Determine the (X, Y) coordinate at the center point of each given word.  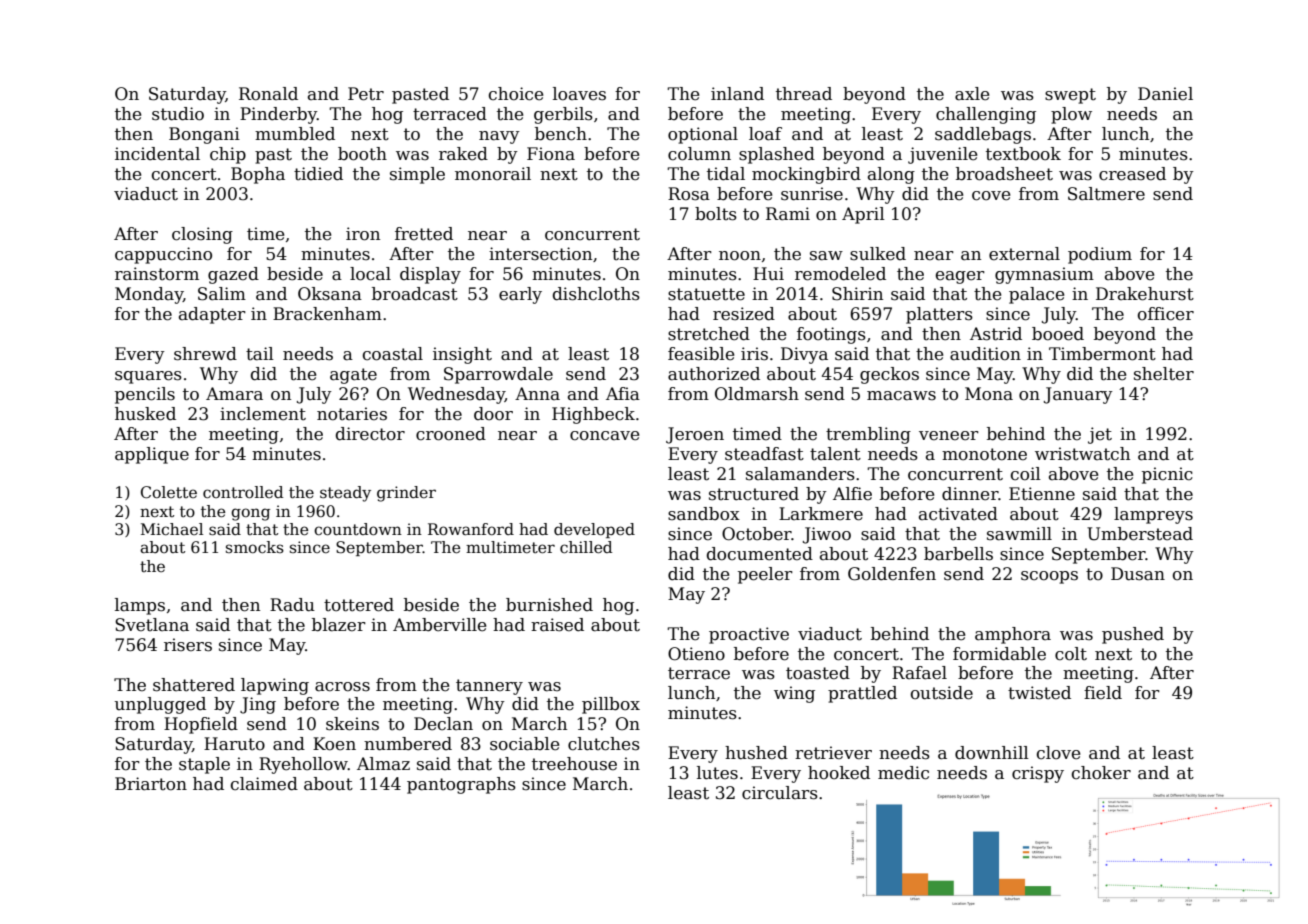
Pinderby (278, 115)
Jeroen (695, 435)
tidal (726, 174)
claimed (264, 784)
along (891, 175)
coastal (393, 354)
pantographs (461, 785)
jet (1100, 435)
